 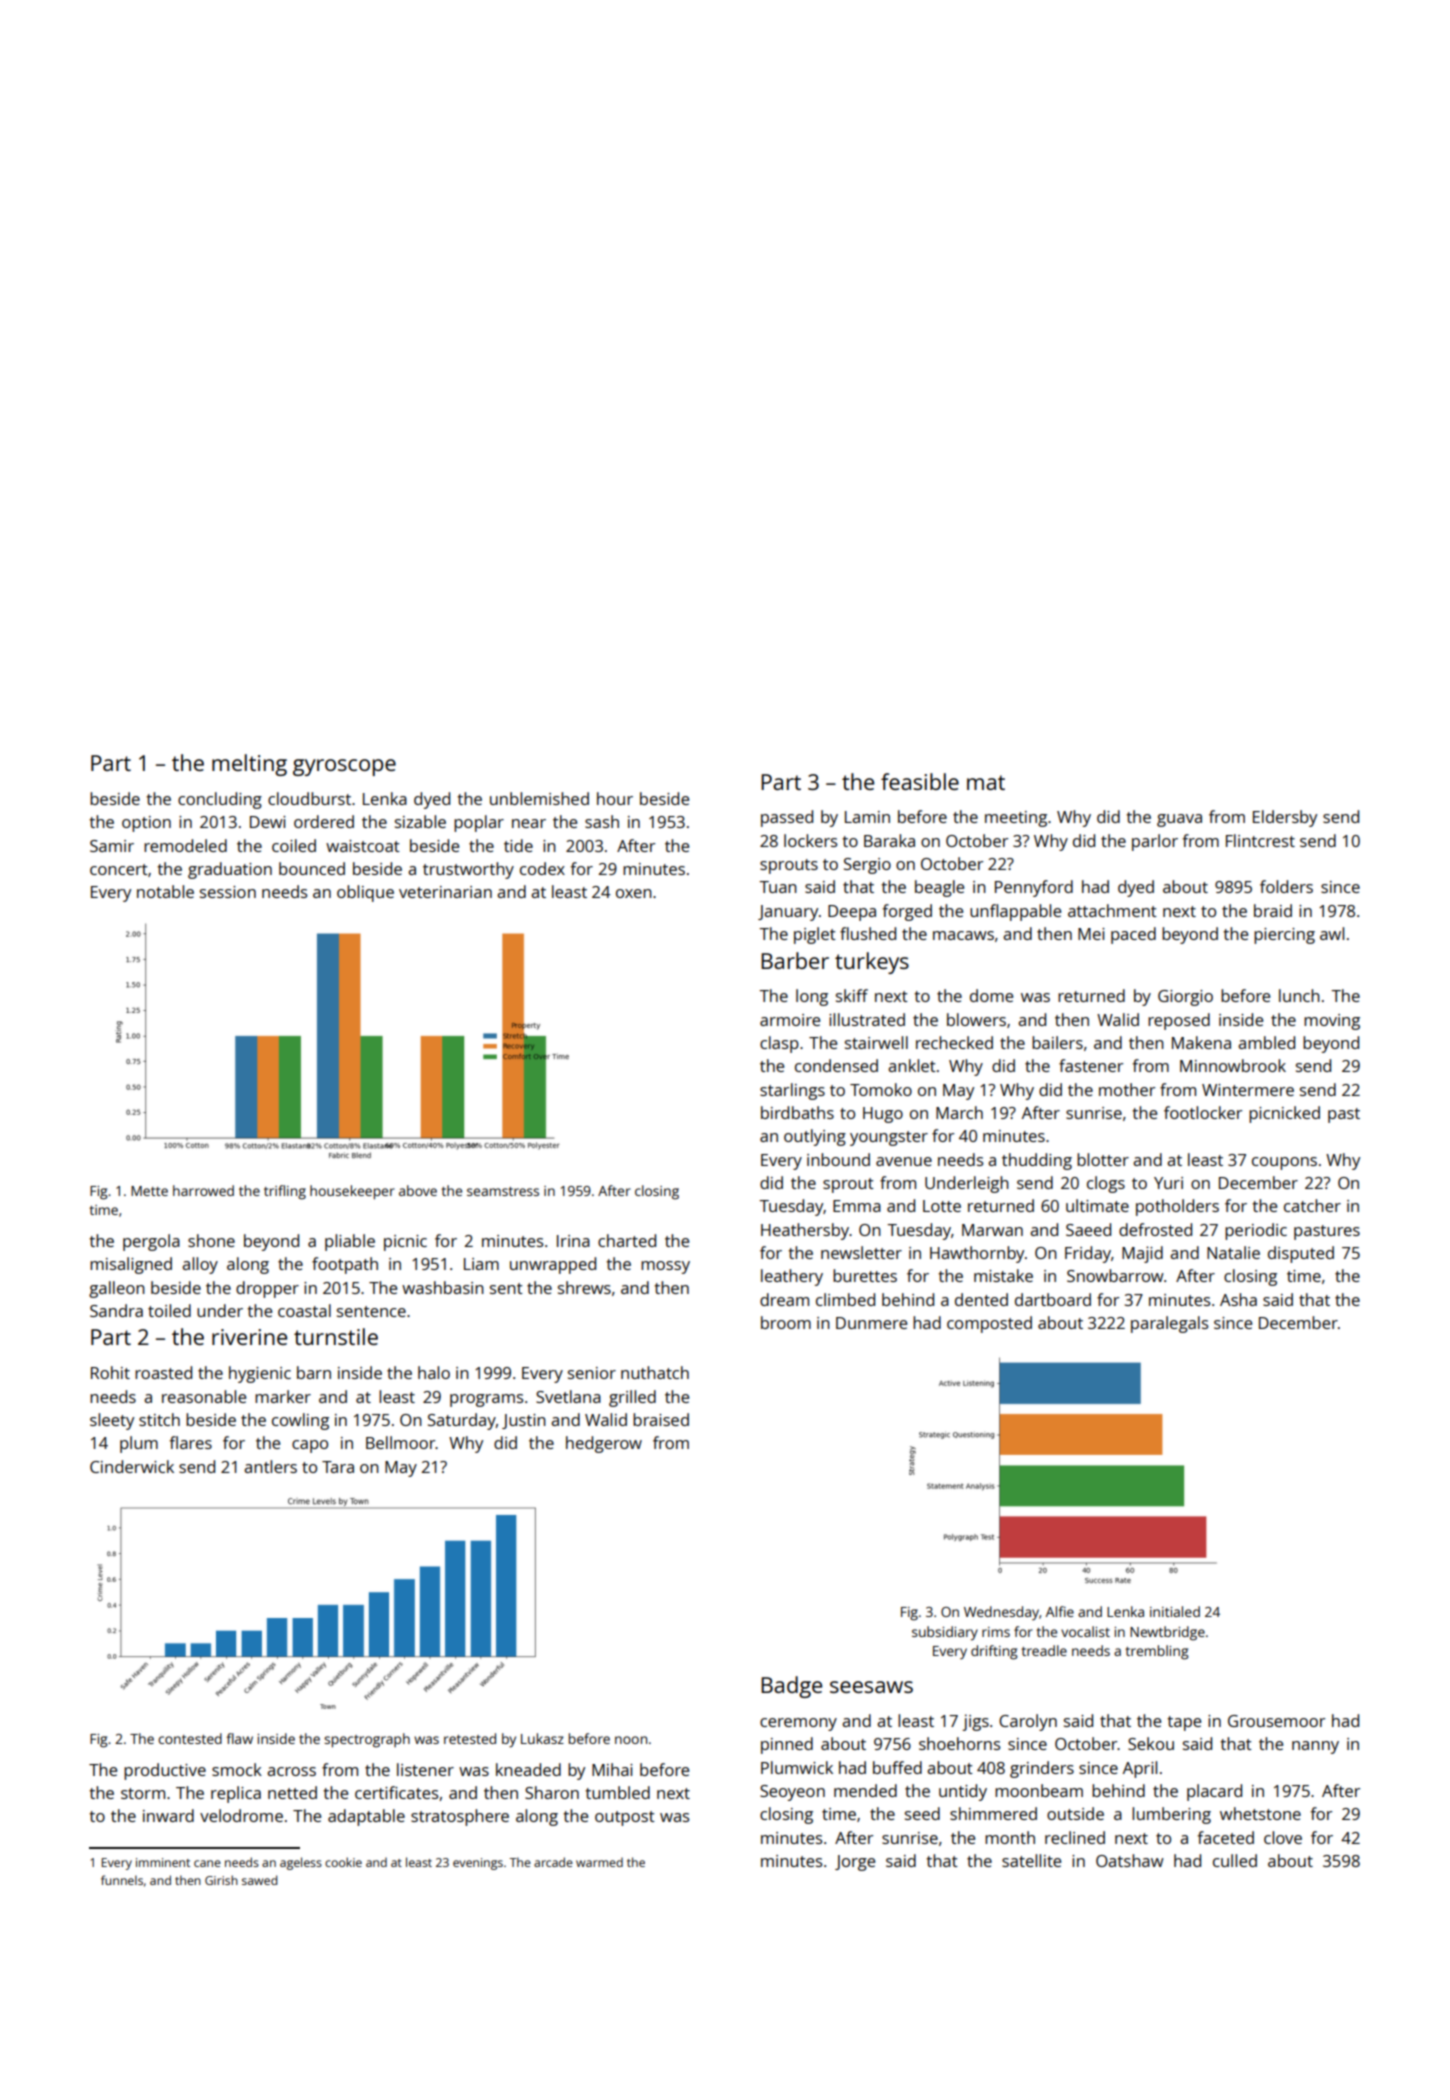 I want to click on Tara, so click(x=338, y=1467).
